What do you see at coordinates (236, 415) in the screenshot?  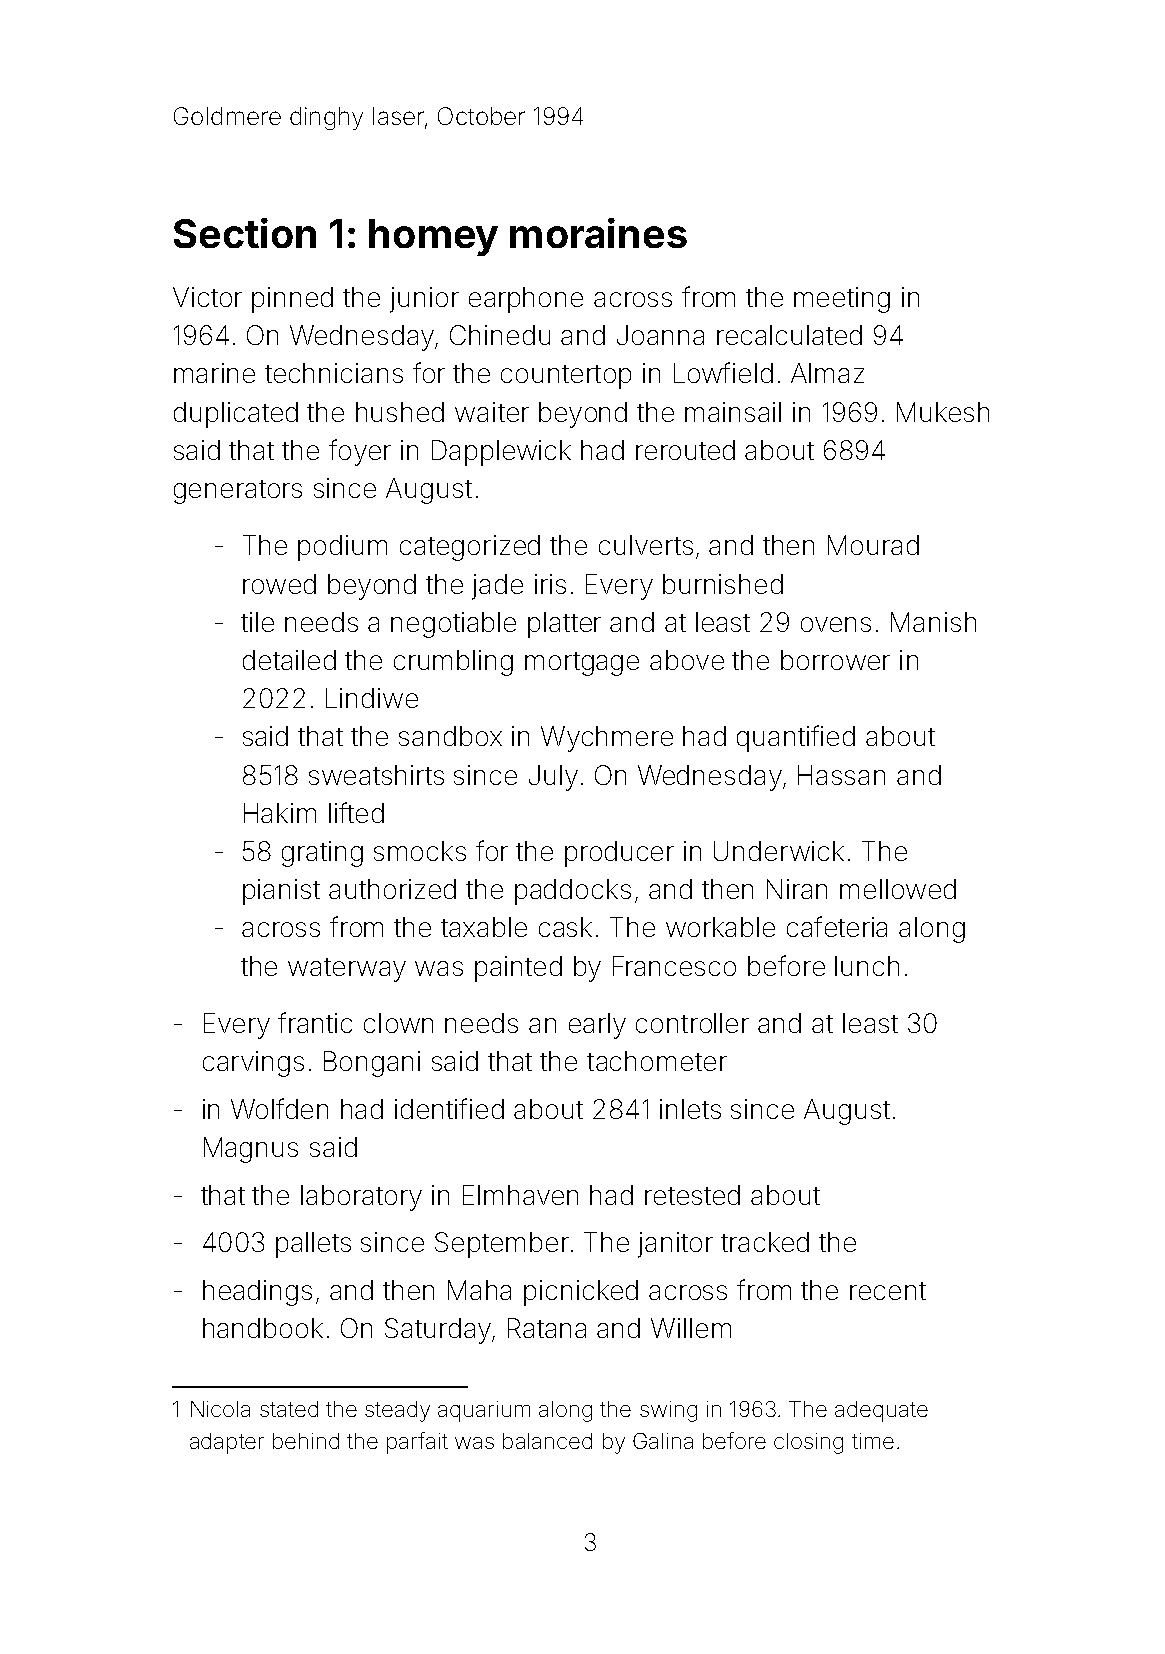 I see `duplicated` at bounding box center [236, 415].
